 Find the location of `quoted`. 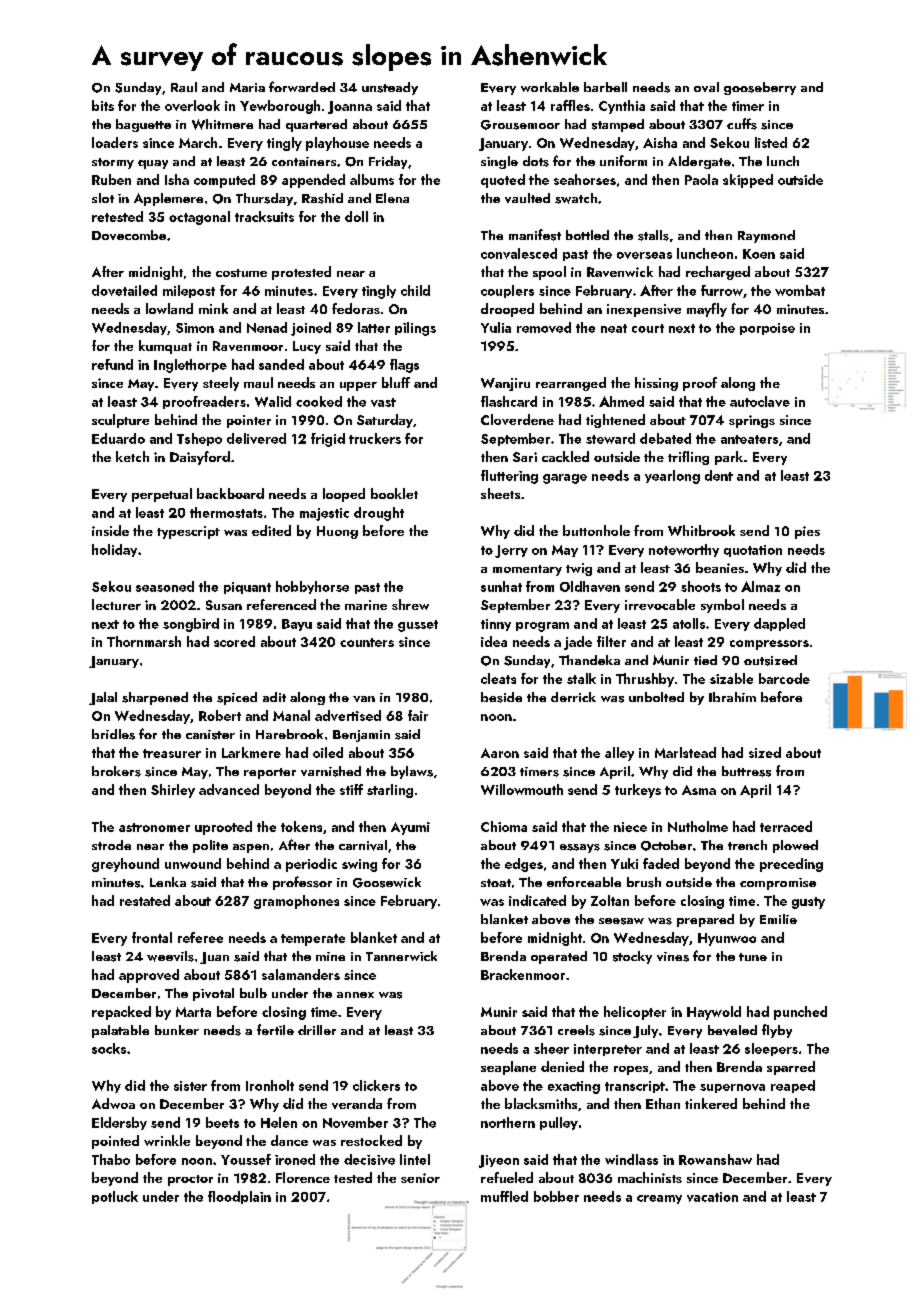

quoted is located at coordinates (503, 181).
